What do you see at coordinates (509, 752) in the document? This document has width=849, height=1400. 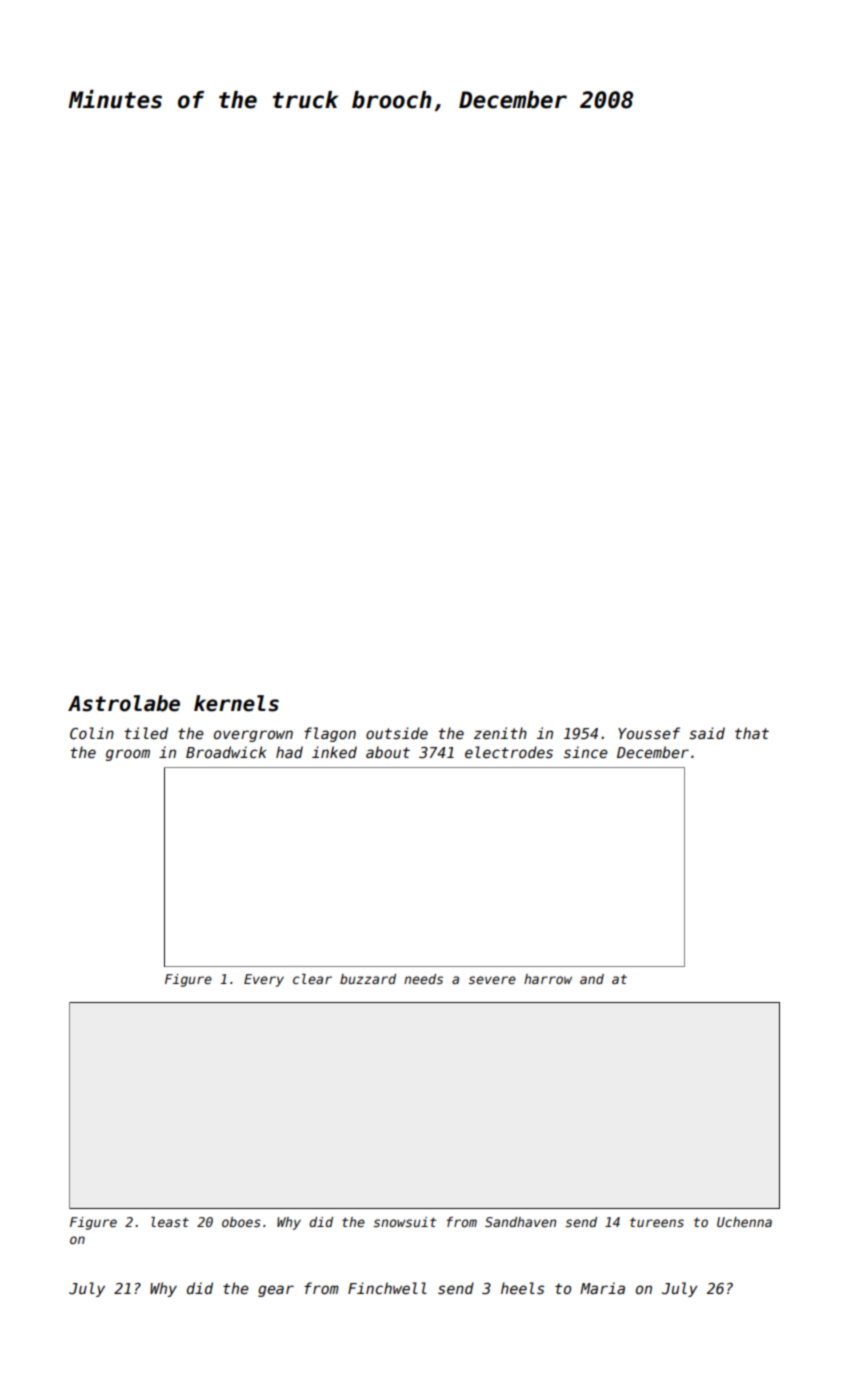 I see `electrodes` at bounding box center [509, 752].
